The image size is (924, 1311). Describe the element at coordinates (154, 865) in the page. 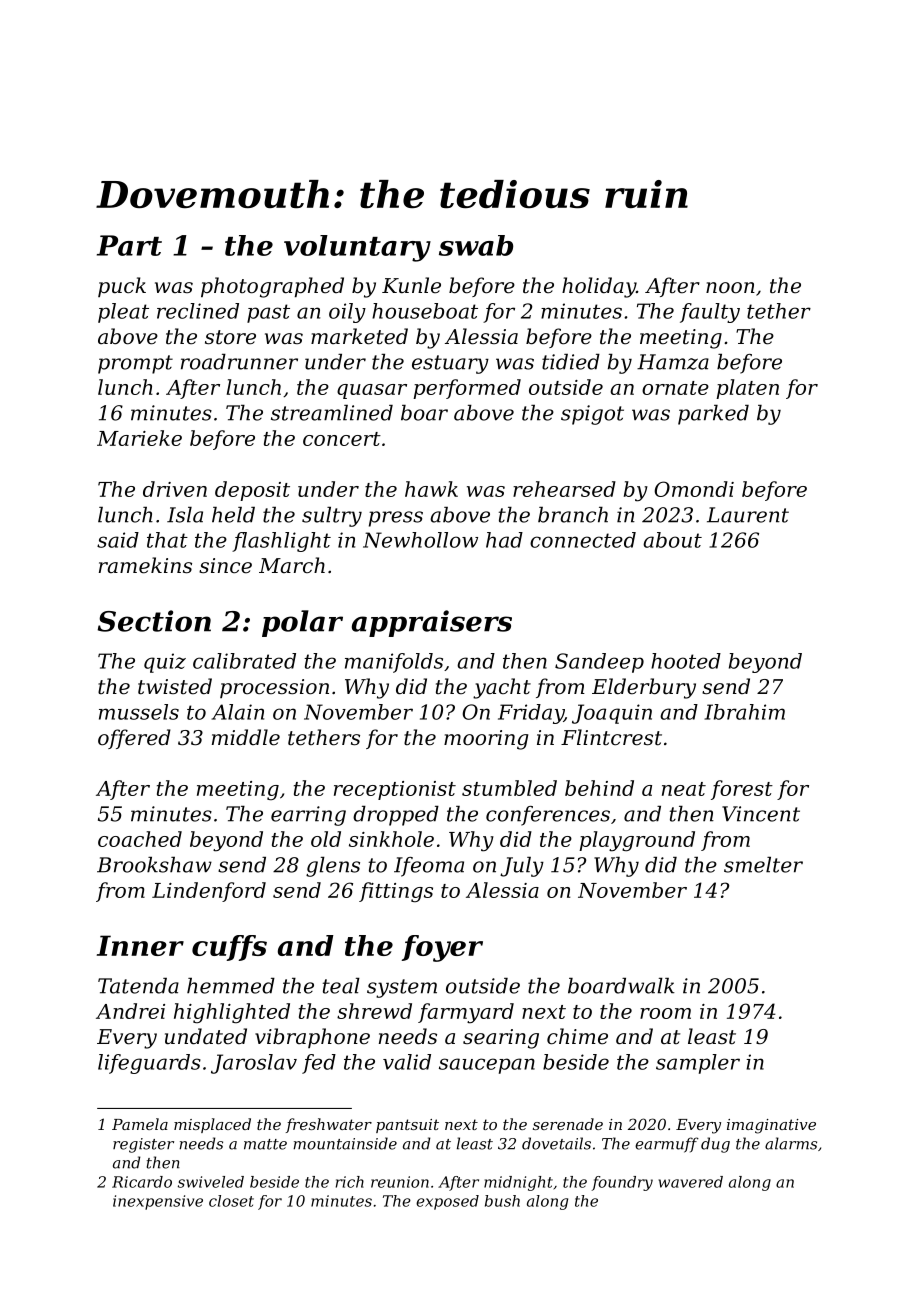

I see `Brookshaw` at that location.
